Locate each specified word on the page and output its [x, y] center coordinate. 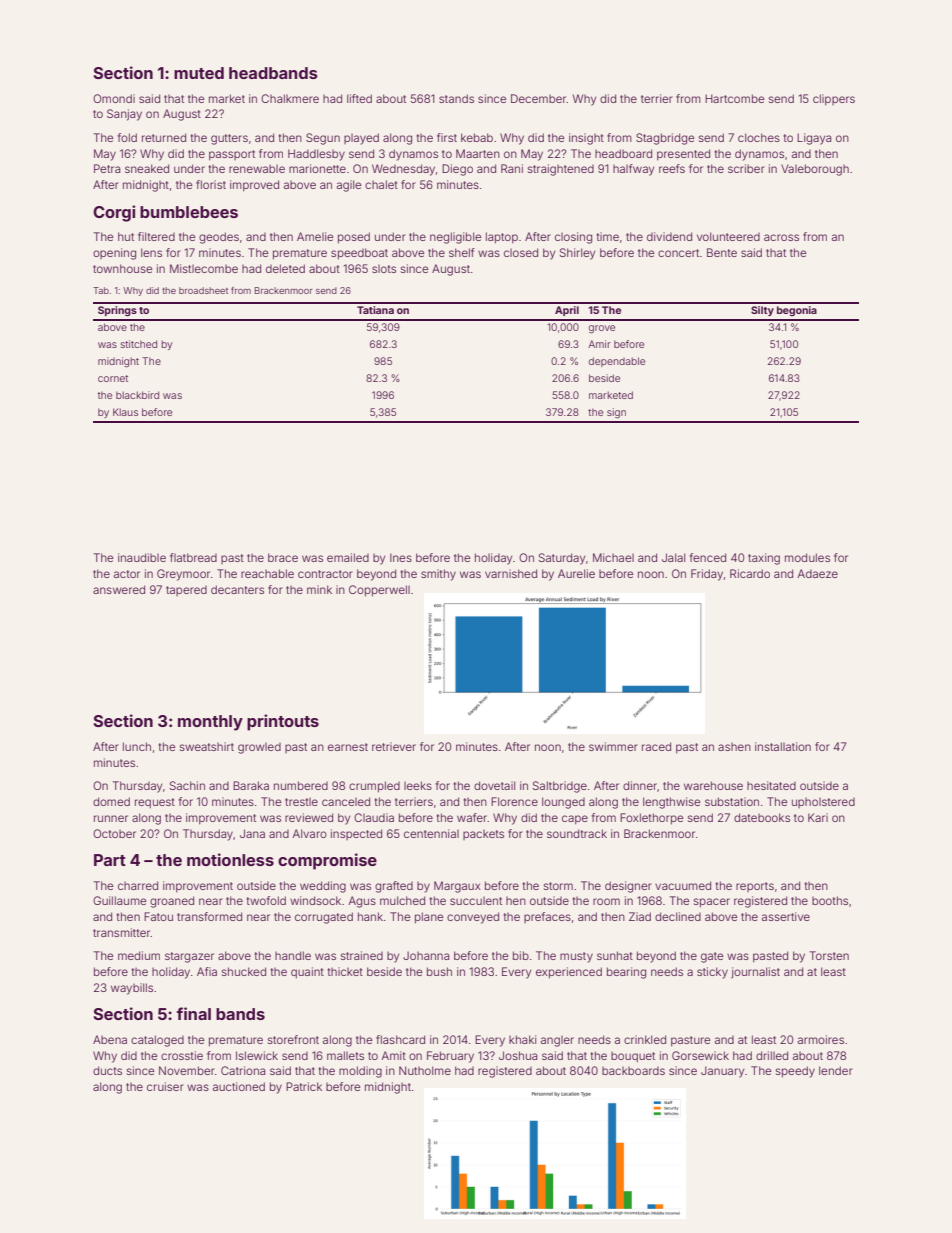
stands [456, 98]
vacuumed [683, 885]
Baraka [251, 785]
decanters [237, 589]
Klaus [125, 412]
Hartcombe [734, 98]
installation [783, 746]
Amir [599, 344]
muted [199, 73]
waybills [132, 989]
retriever [394, 746]
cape [575, 820]
